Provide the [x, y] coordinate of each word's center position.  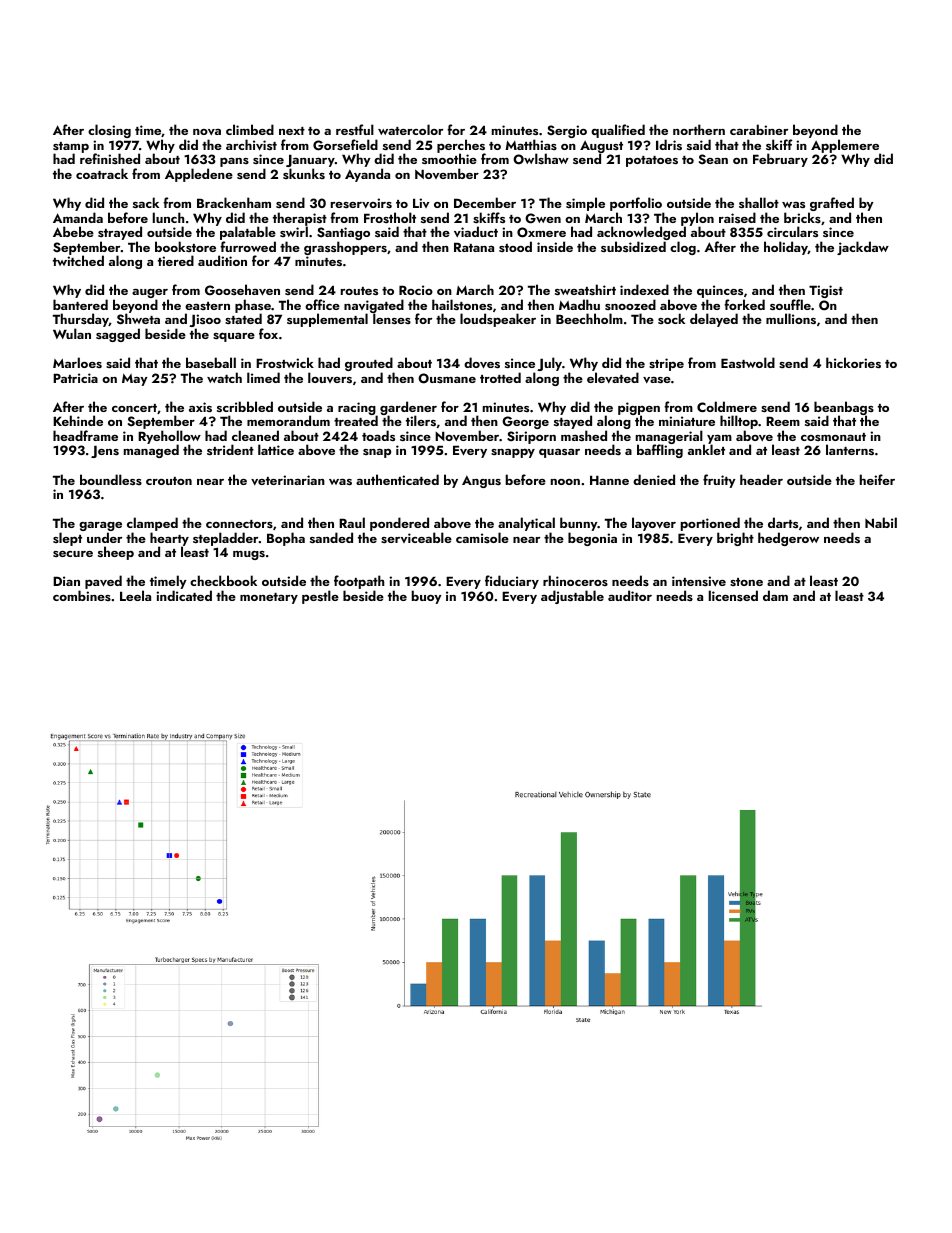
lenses [392, 319]
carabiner [759, 129]
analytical [526, 524]
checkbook [223, 580]
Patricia [75, 378]
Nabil [881, 522]
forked [744, 304]
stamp [71, 148]
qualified [618, 131]
